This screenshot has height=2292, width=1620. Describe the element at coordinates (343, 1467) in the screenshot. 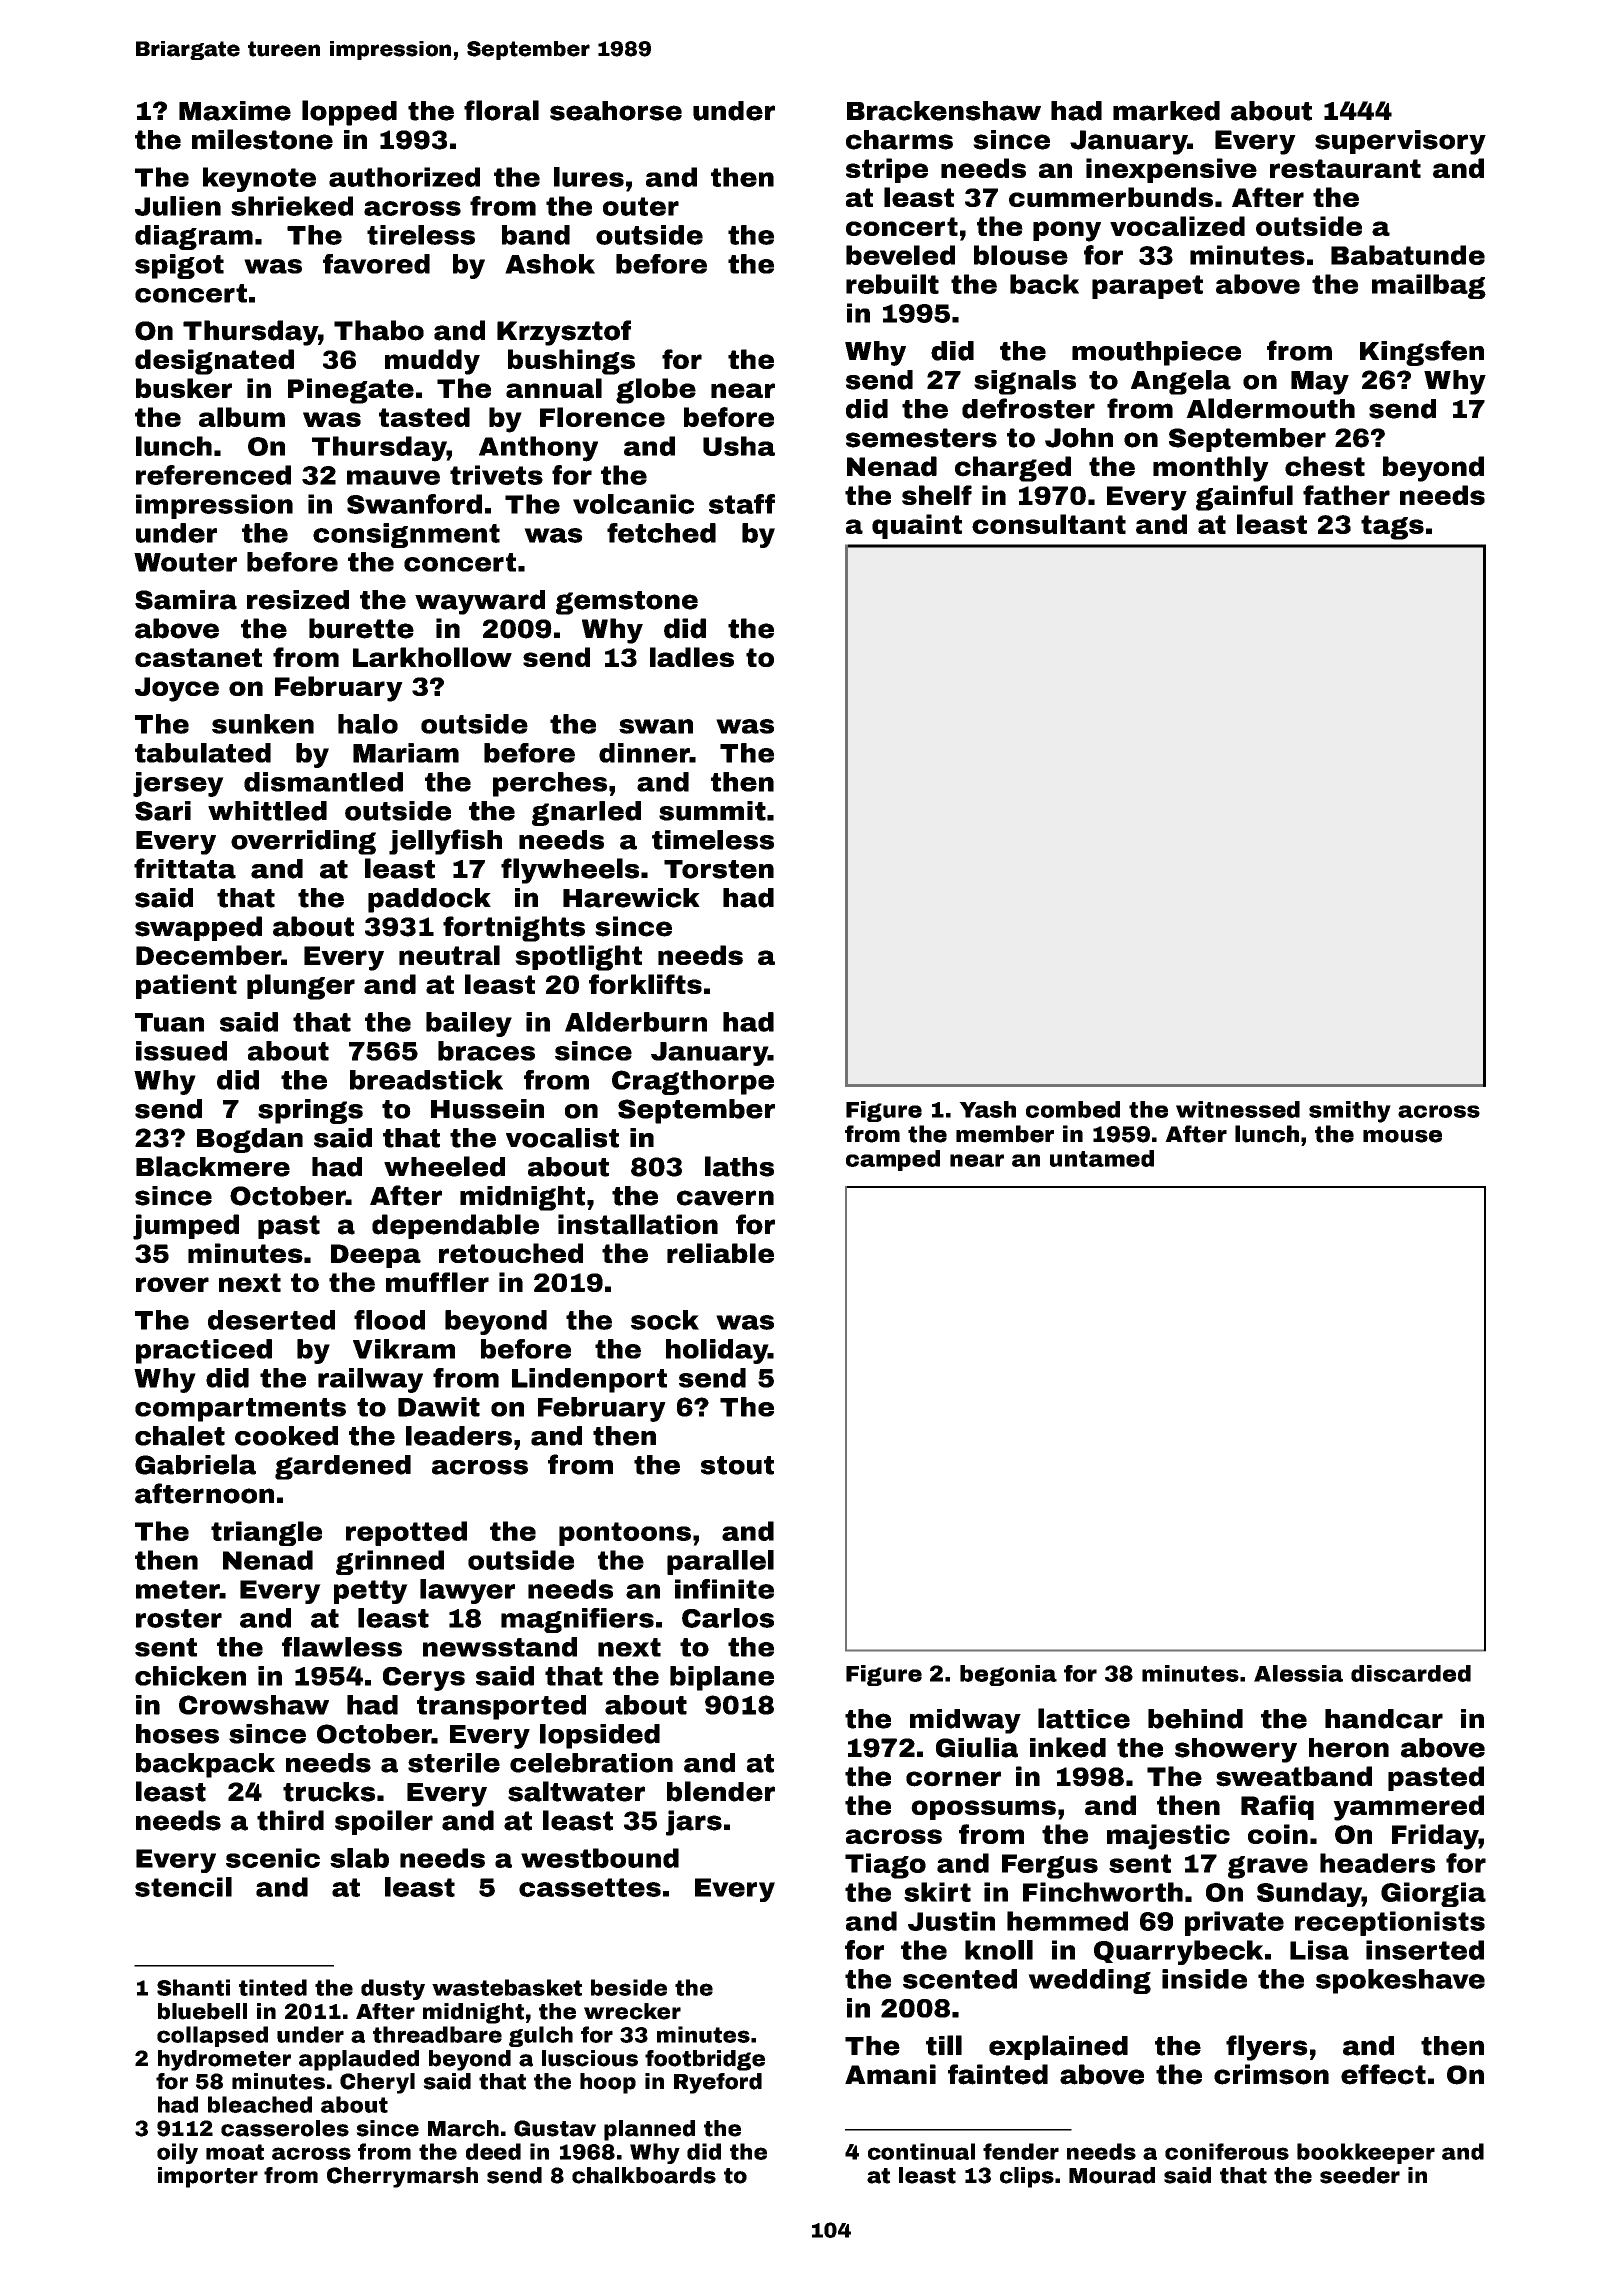

I see `gardened` at that location.
